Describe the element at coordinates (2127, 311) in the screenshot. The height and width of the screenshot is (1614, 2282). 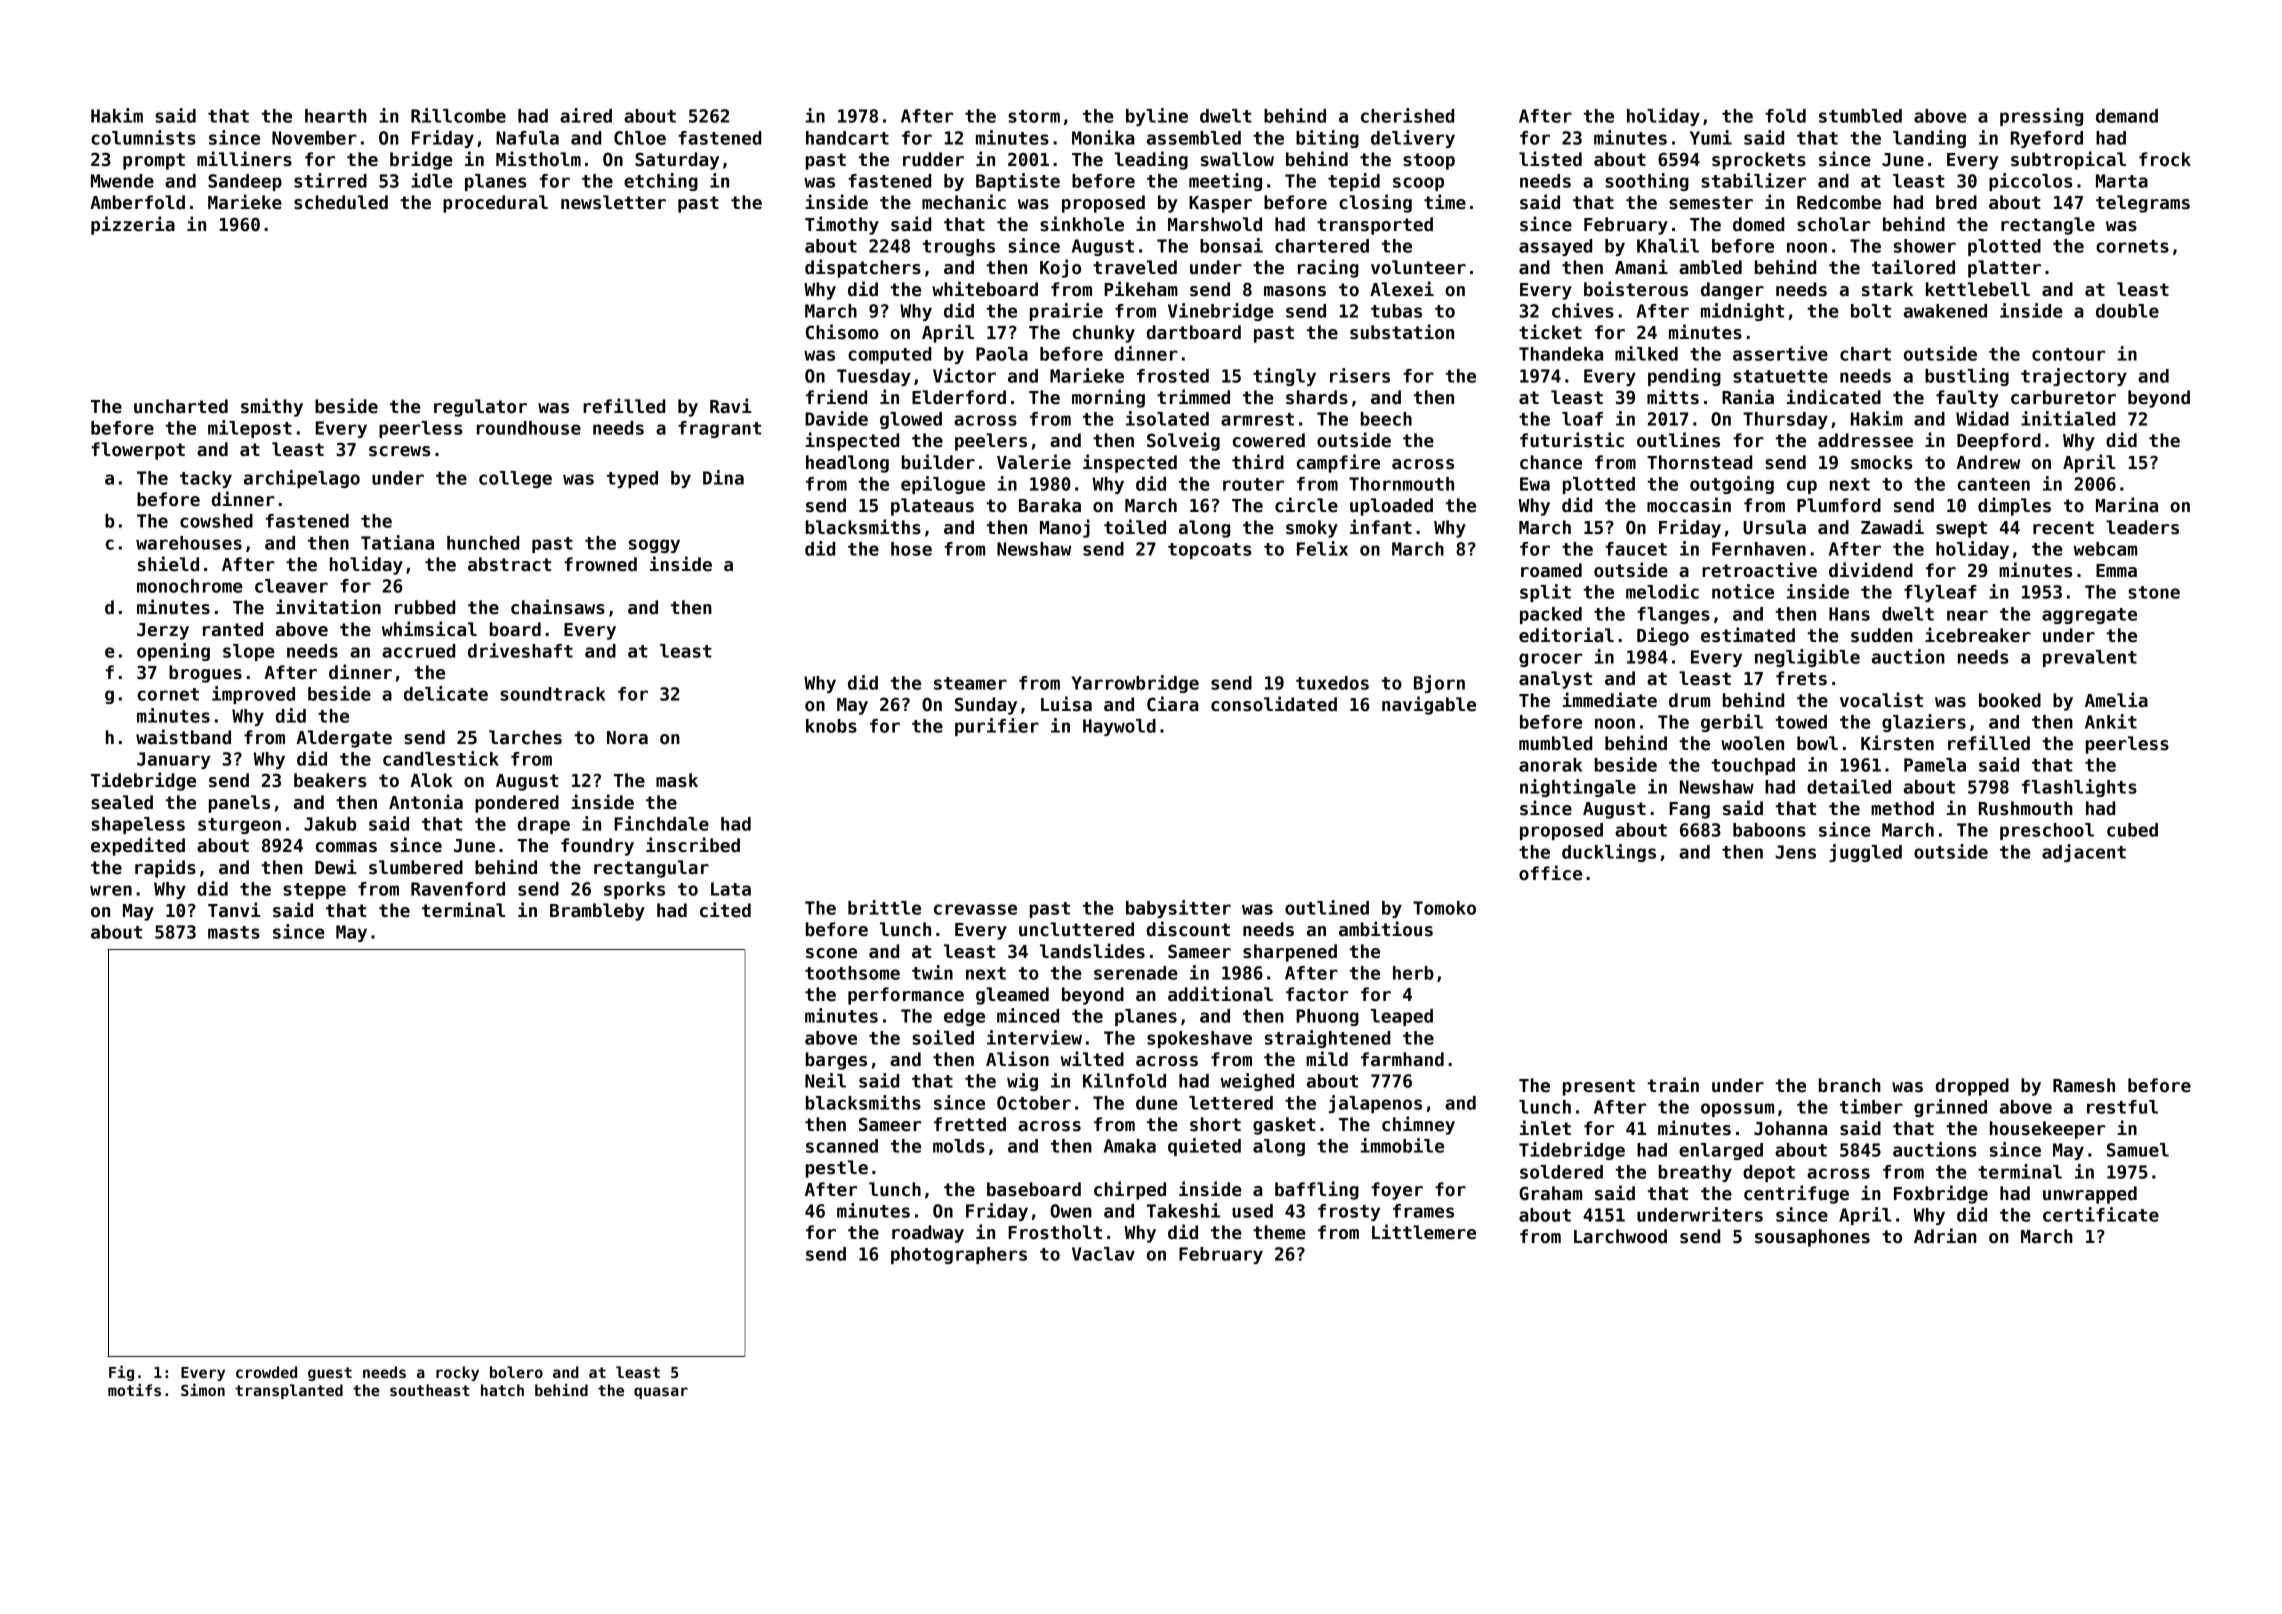
I see `double` at that location.
